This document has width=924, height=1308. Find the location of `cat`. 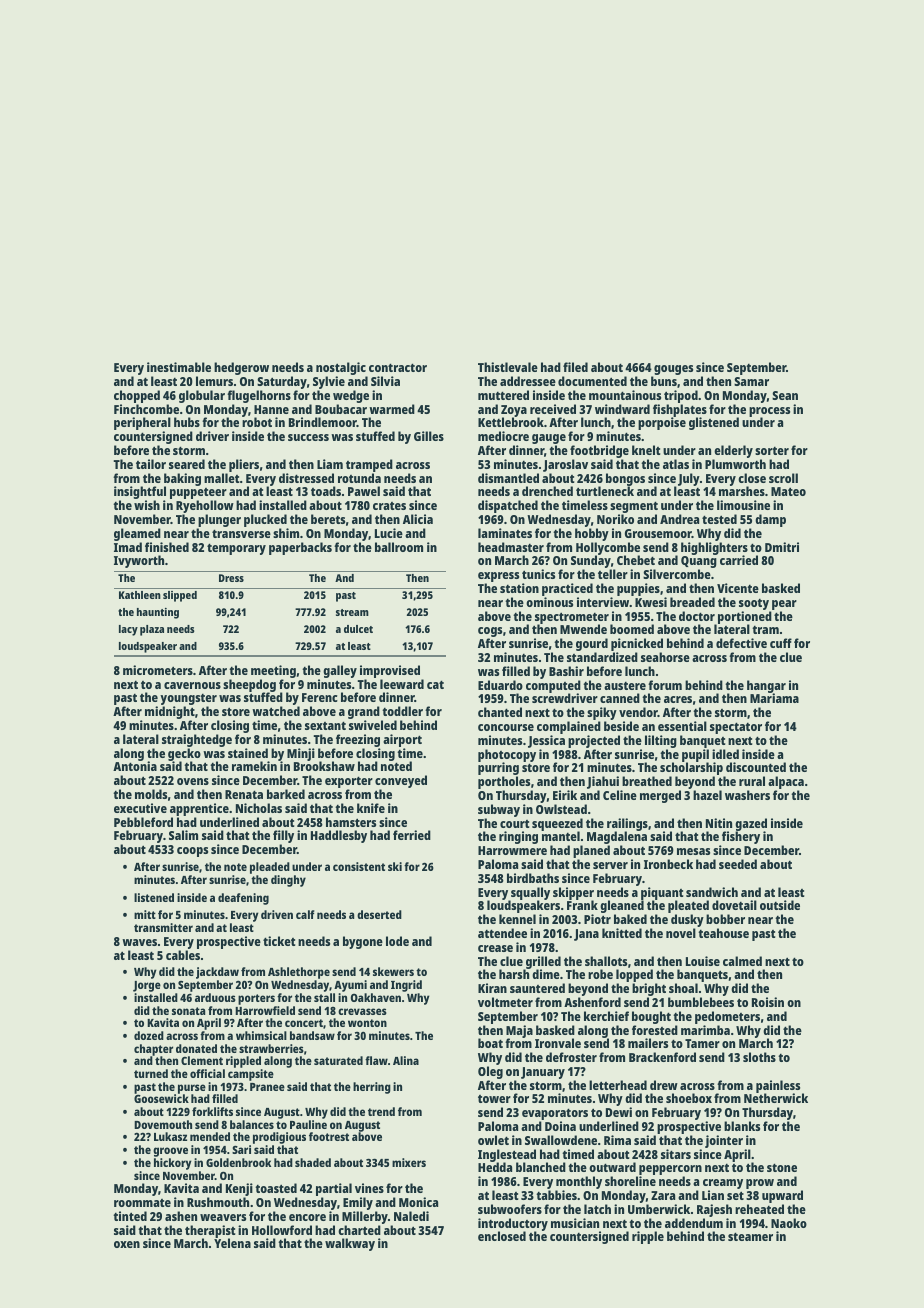

cat is located at coordinates (435, 684).
